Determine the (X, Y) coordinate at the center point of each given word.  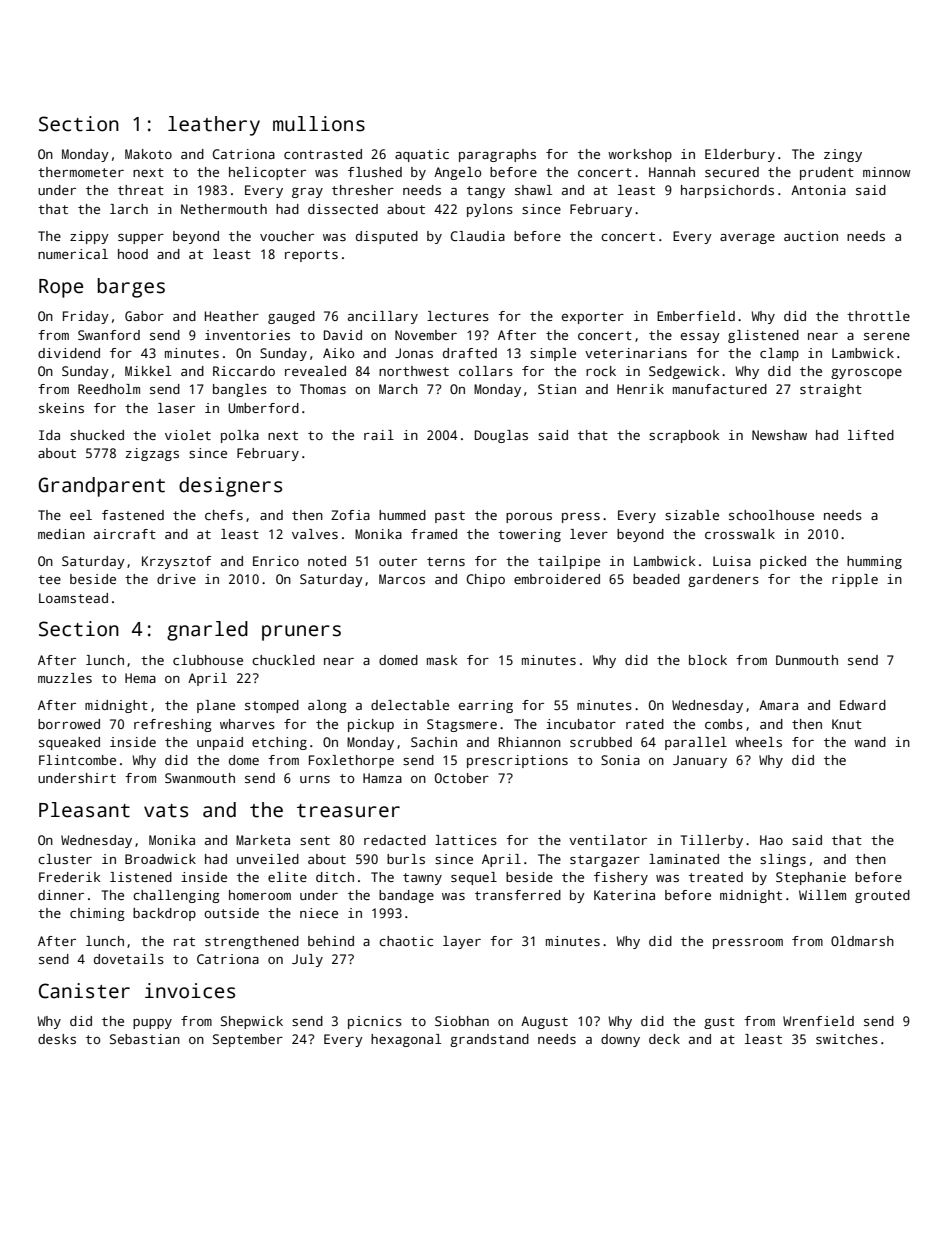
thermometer (81, 172)
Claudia (477, 236)
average (747, 239)
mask (442, 660)
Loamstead (73, 598)
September (248, 1040)
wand (870, 742)
